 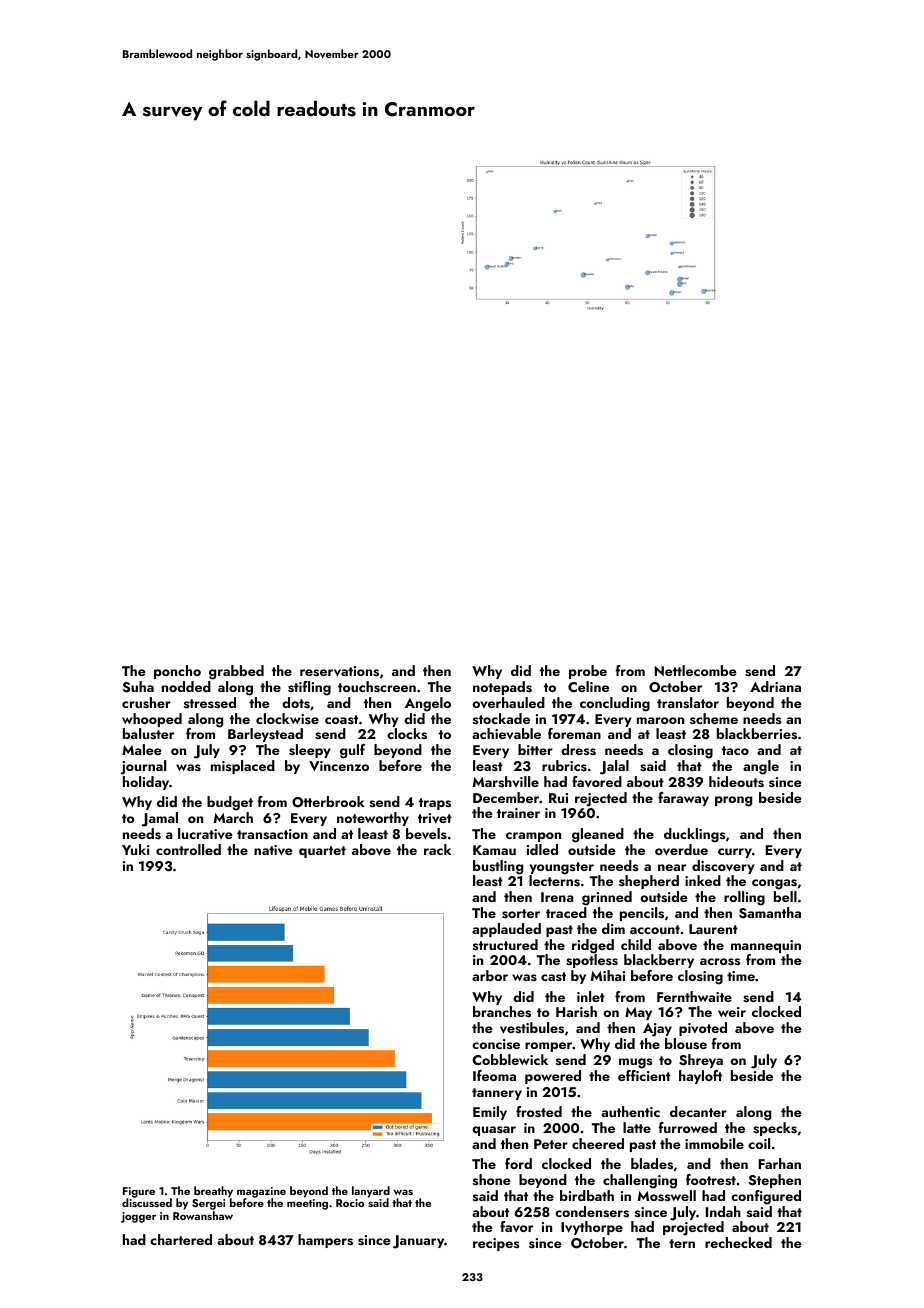 What do you see at coordinates (506, 930) in the document?
I see `applauded` at bounding box center [506, 930].
